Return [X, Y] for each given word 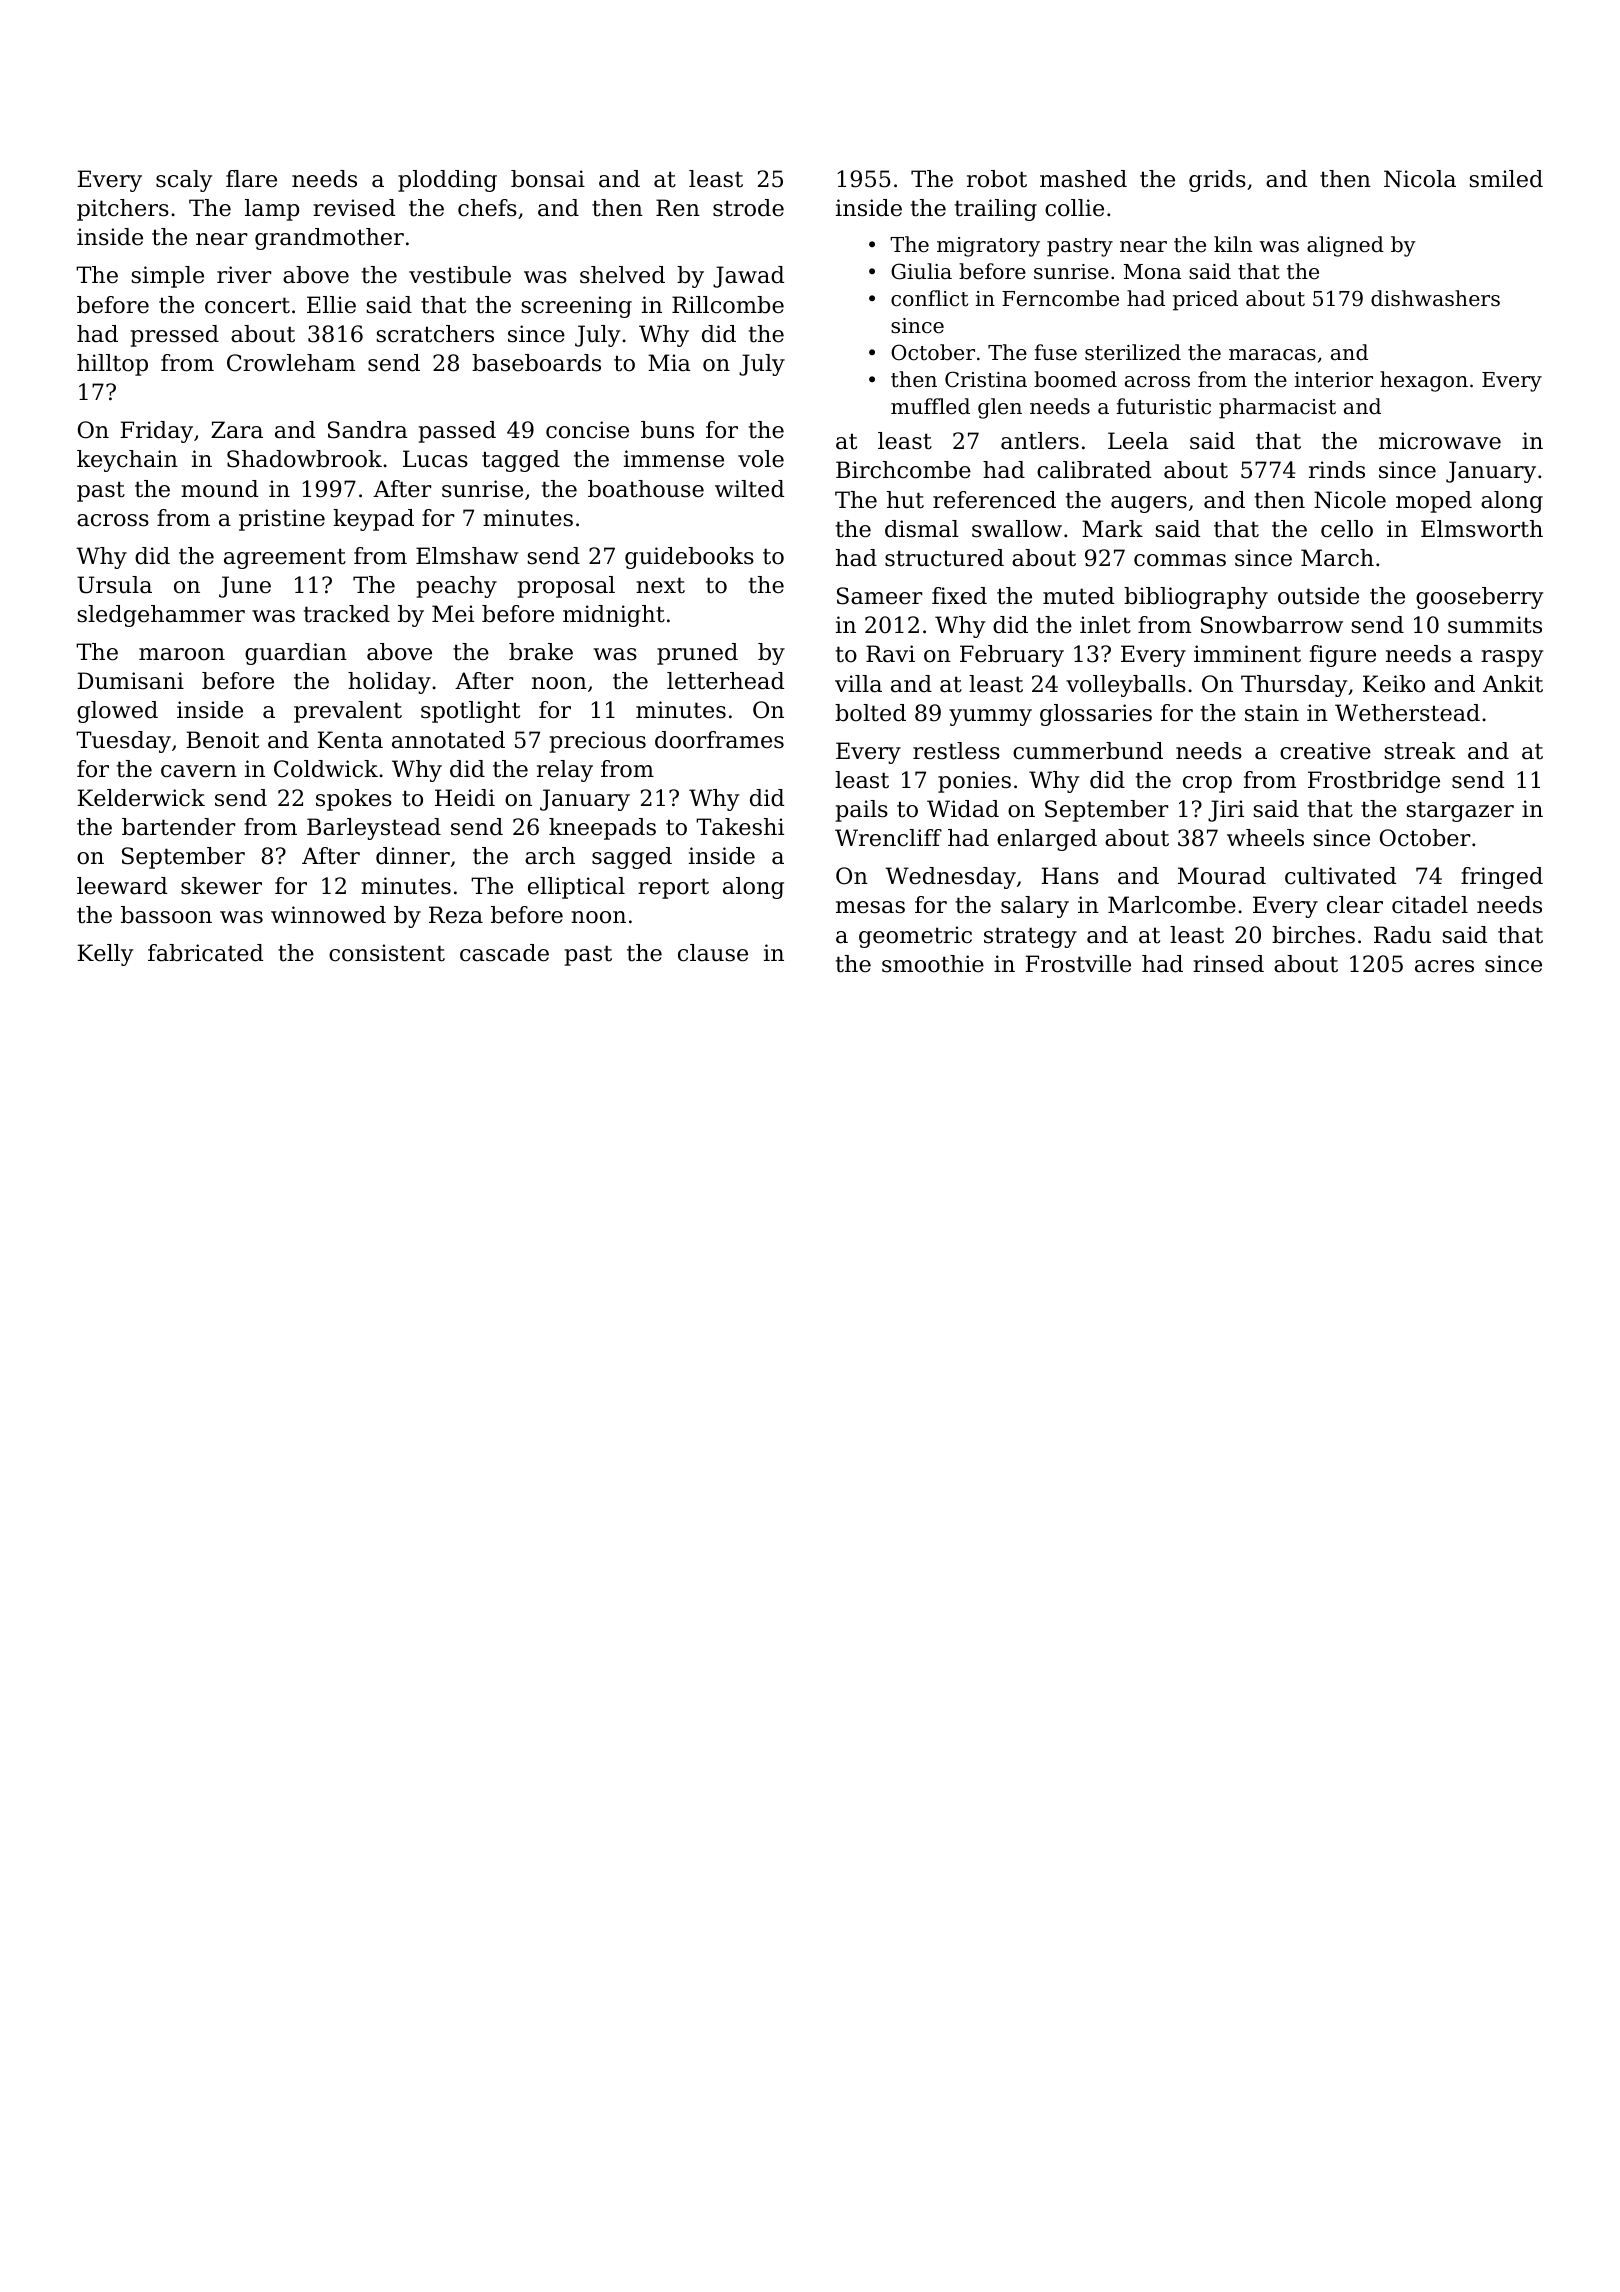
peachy [457, 587]
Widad [963, 809]
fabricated [205, 953]
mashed [1083, 179]
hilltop [112, 365]
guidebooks [689, 558]
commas [1180, 560]
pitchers [123, 210]
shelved [622, 275]
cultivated [1340, 876]
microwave [1440, 441]
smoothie [933, 964]
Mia [669, 363]
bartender [178, 827]
